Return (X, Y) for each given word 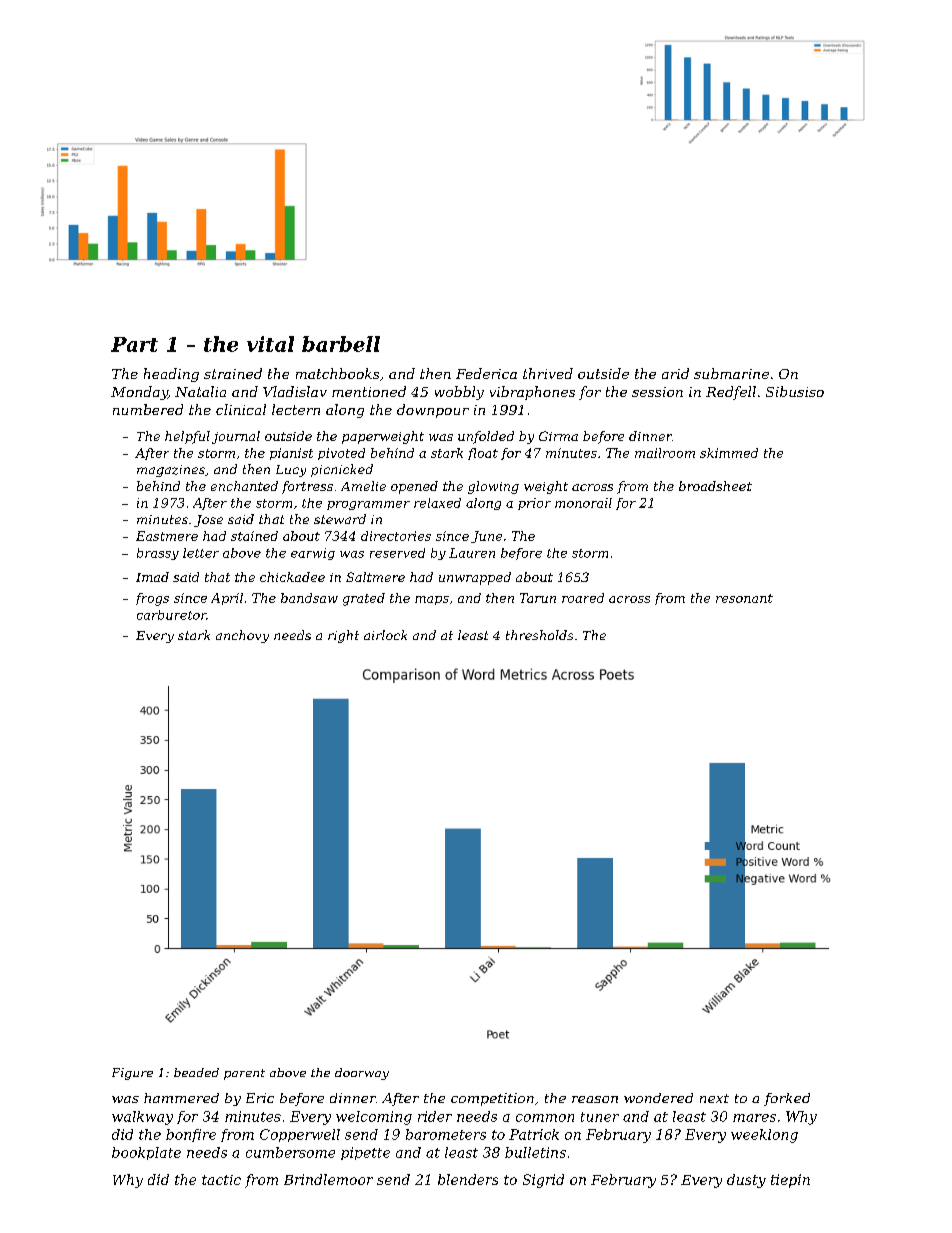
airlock (385, 635)
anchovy (242, 636)
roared (583, 598)
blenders (468, 1179)
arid (675, 373)
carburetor (172, 615)
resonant (744, 598)
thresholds (539, 635)
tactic (221, 1180)
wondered (658, 1098)
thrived (548, 373)
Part (134, 344)
